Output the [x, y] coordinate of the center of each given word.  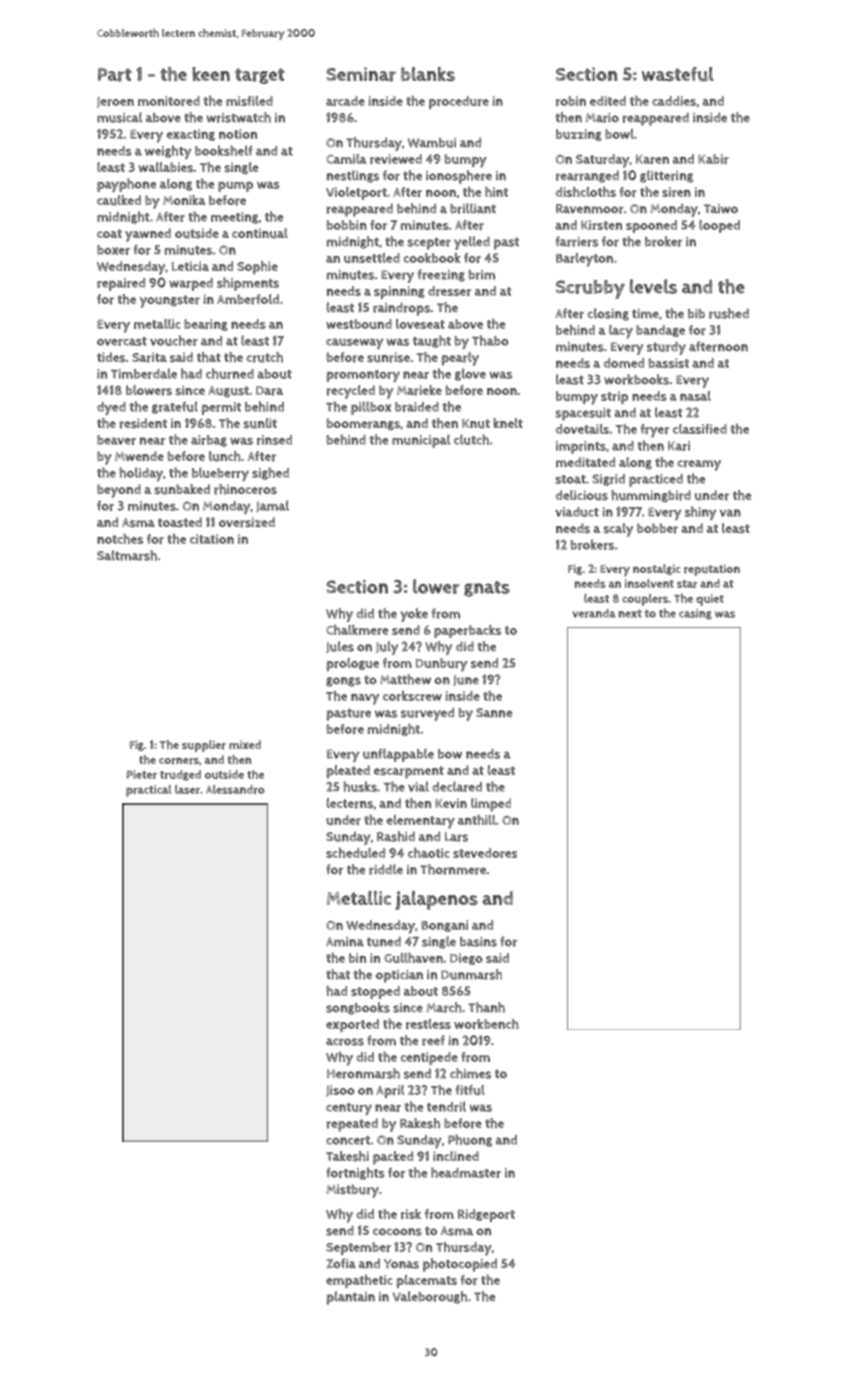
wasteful [677, 74]
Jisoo [340, 1091]
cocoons [397, 1232]
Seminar [361, 74]
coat [109, 233]
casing [695, 614]
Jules [340, 647]
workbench [486, 1024]
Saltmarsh [127, 555]
